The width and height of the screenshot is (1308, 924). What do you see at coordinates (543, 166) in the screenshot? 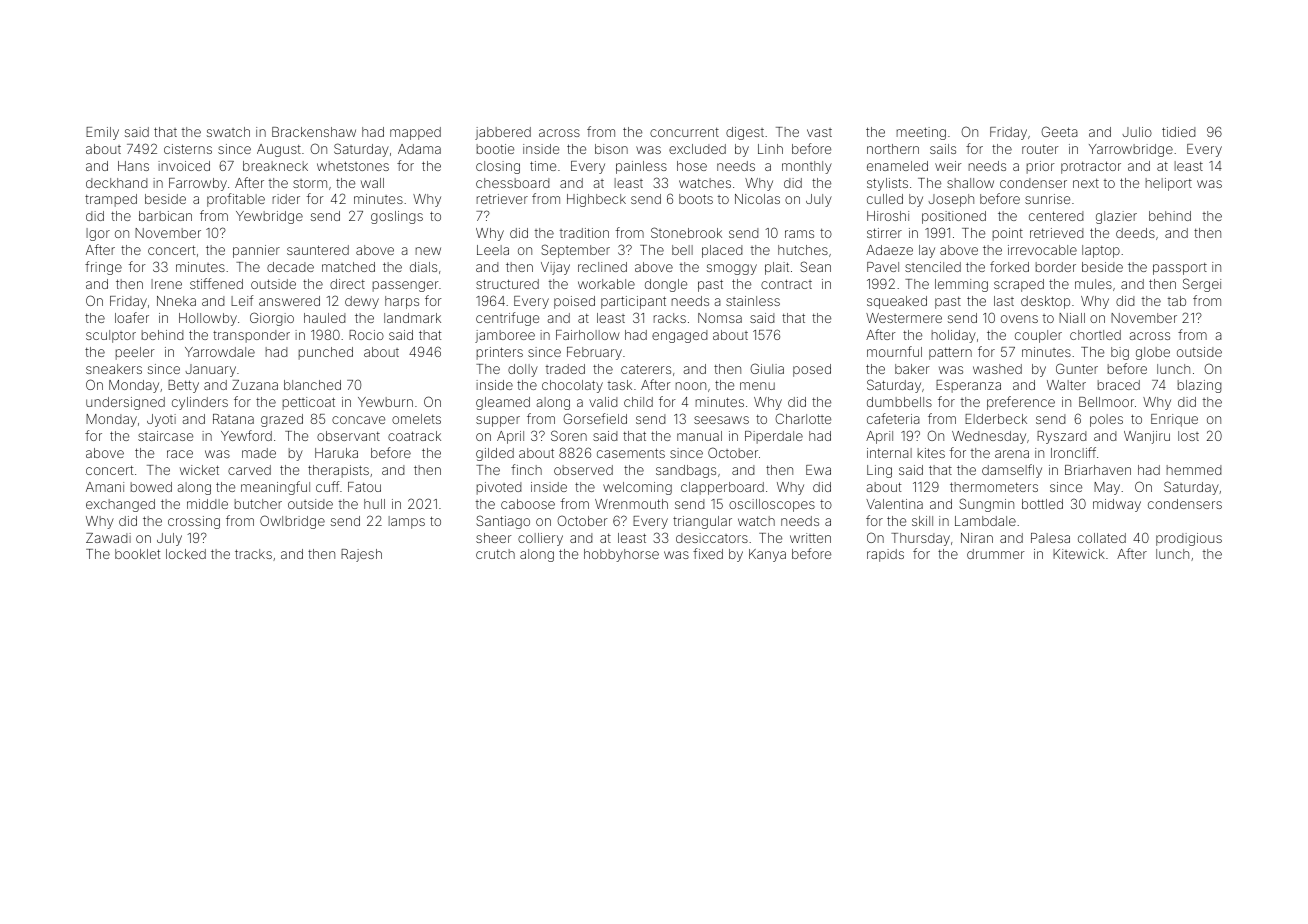
I see `time` at bounding box center [543, 166].
